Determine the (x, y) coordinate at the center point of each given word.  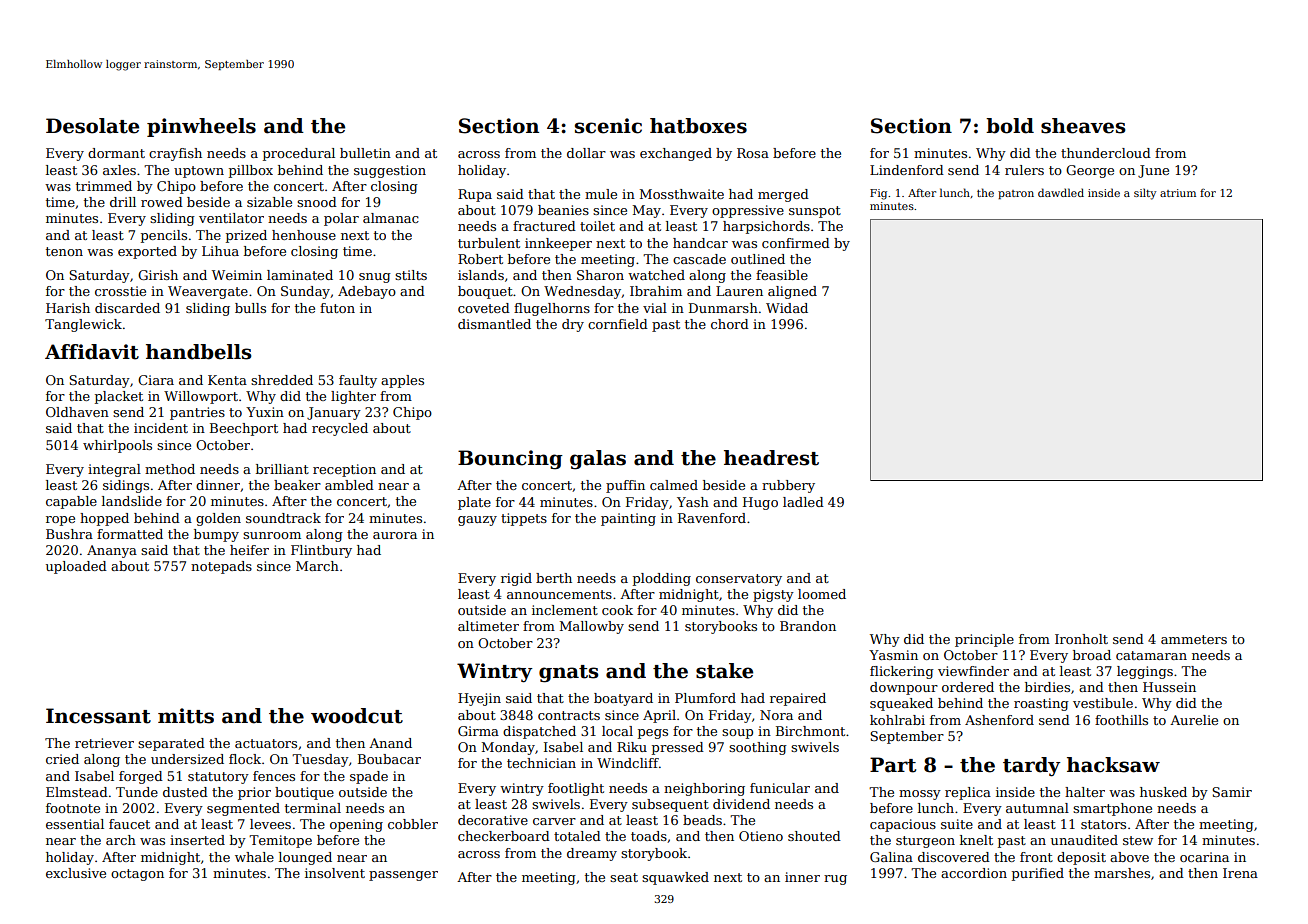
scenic (608, 126)
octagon (137, 875)
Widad (787, 308)
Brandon (808, 626)
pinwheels (201, 127)
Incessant (98, 716)
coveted (484, 308)
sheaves (1083, 126)
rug (835, 880)
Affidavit (92, 352)
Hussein (1169, 687)
